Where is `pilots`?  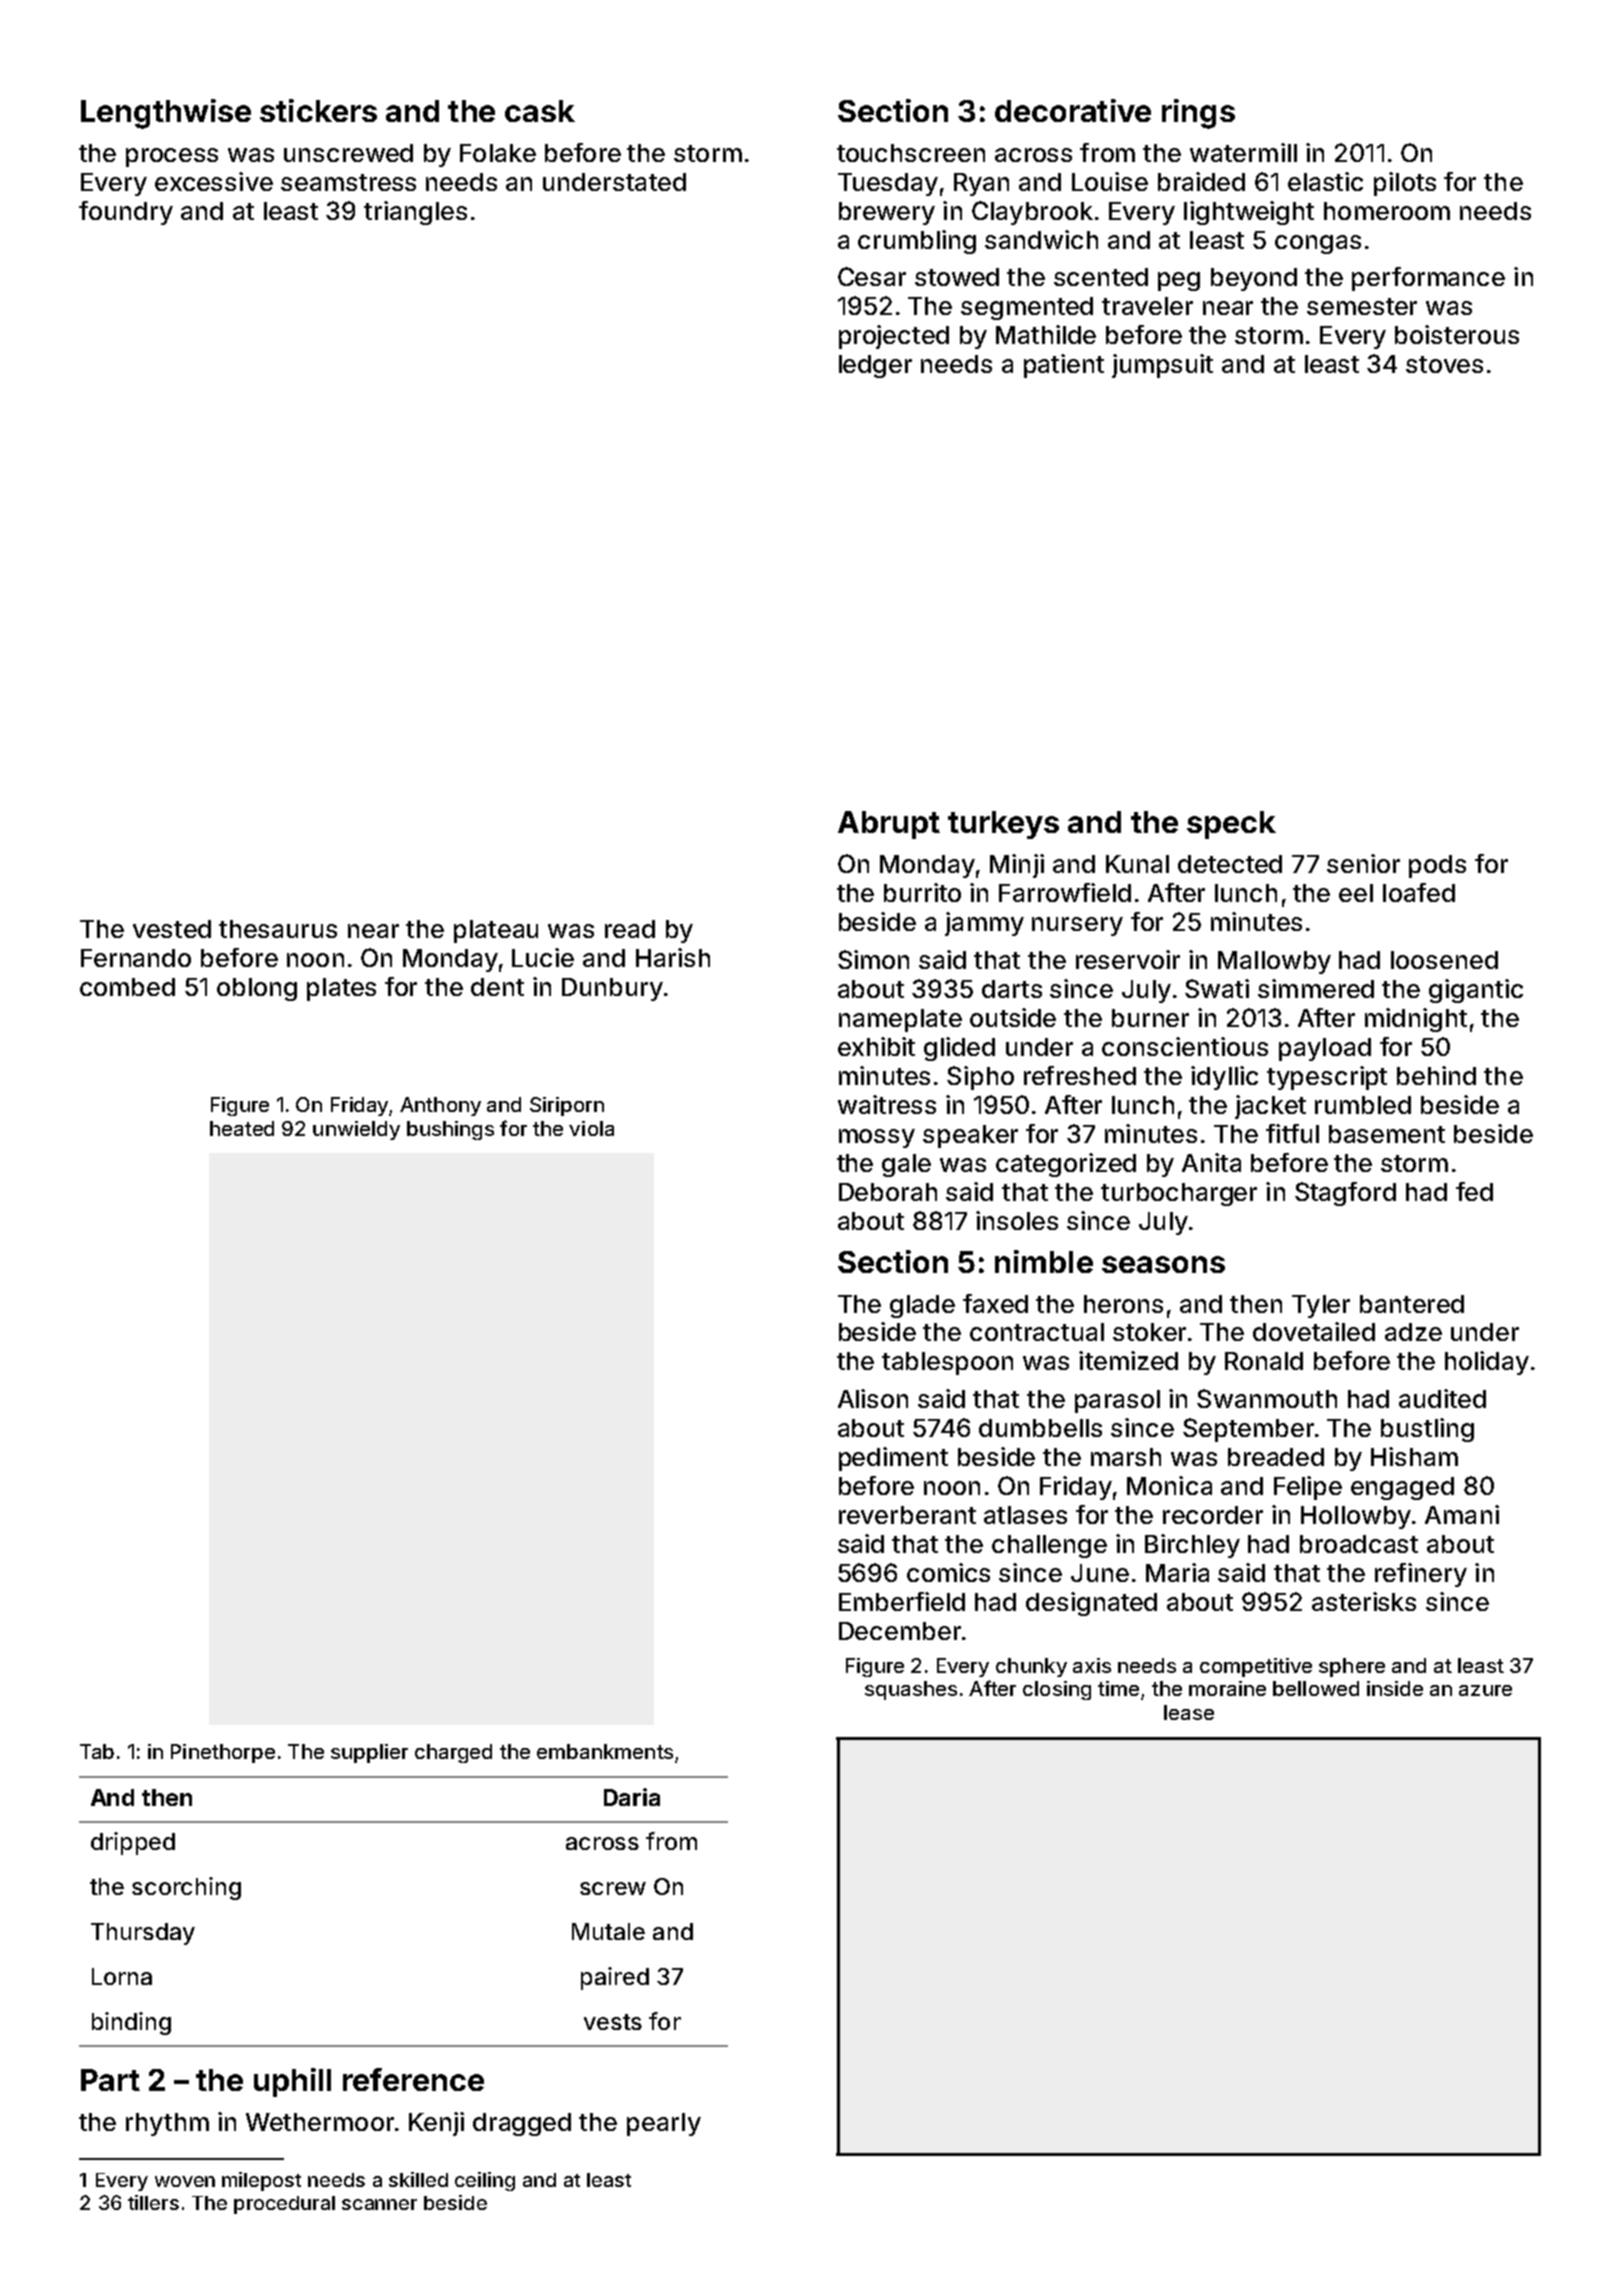
pilots is located at coordinates (1405, 184).
